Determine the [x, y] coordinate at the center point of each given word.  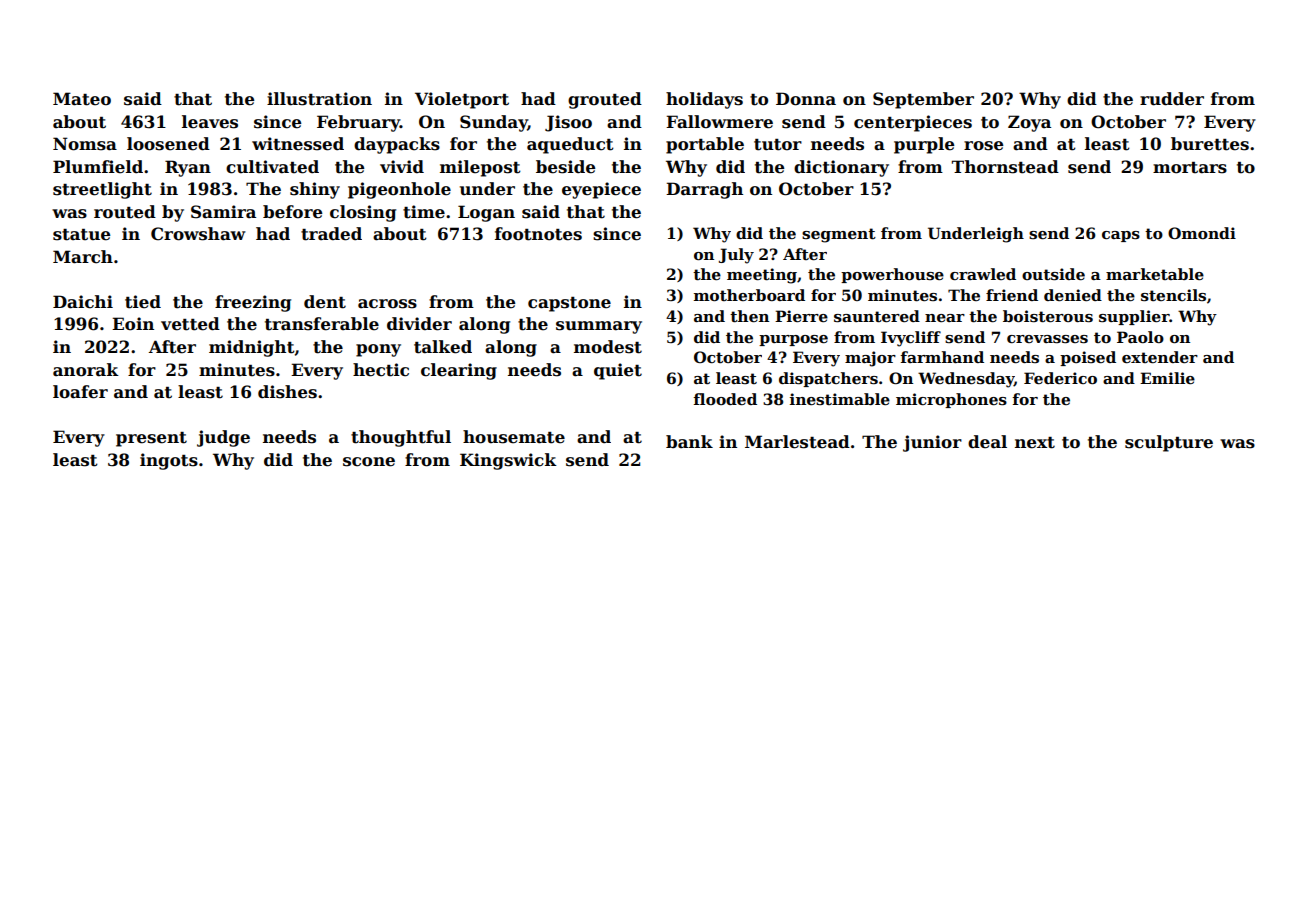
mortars [1190, 168]
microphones [951, 400]
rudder [1172, 99]
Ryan [188, 168]
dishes [287, 392]
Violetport [462, 100]
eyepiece [601, 190]
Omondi [1202, 233]
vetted [190, 324]
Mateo [82, 99]
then [749, 316]
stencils [1173, 295]
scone [369, 462]
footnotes [538, 234]
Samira [223, 212]
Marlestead [797, 442]
